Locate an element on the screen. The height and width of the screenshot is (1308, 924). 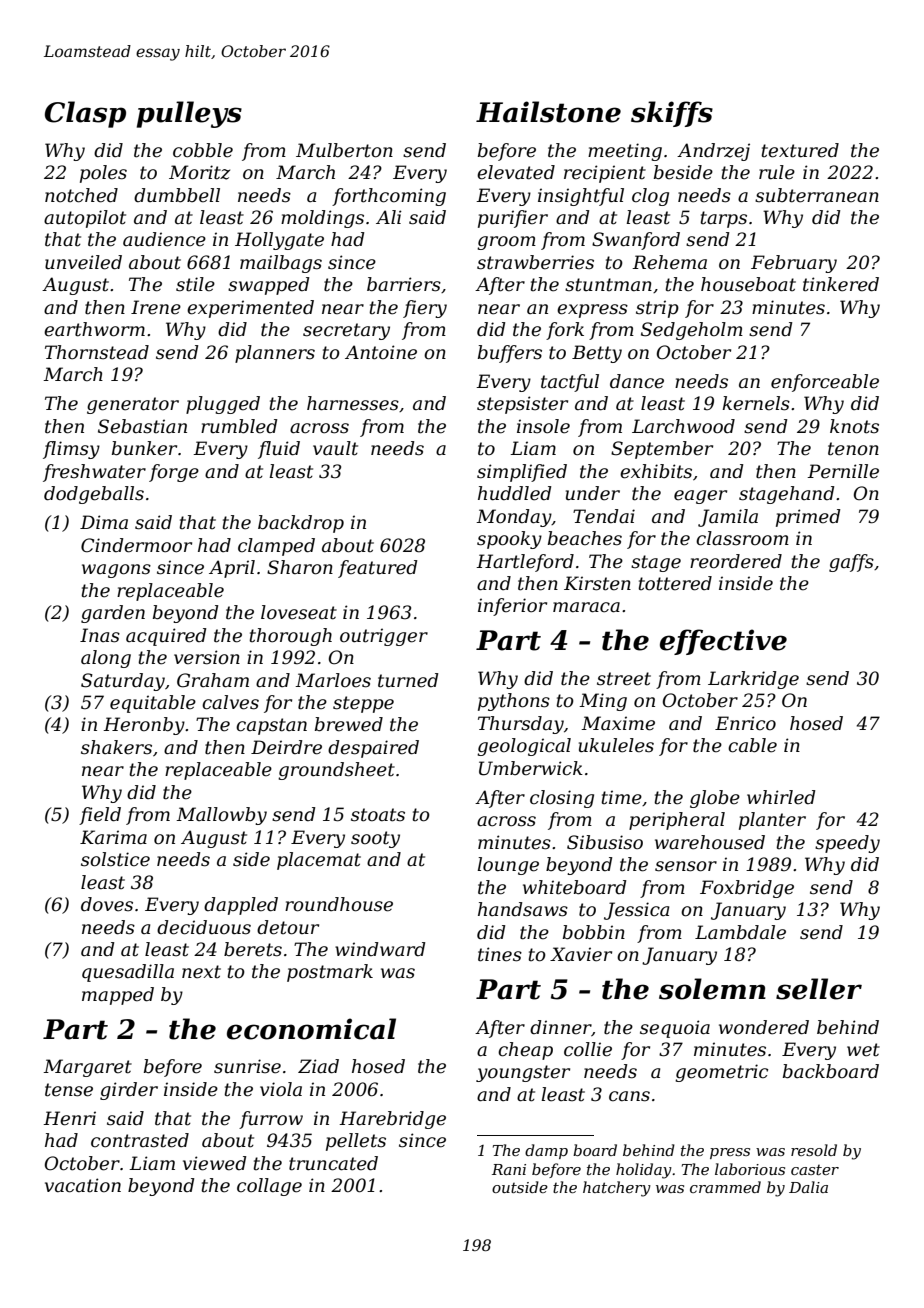
Clasp is located at coordinates (85, 114).
